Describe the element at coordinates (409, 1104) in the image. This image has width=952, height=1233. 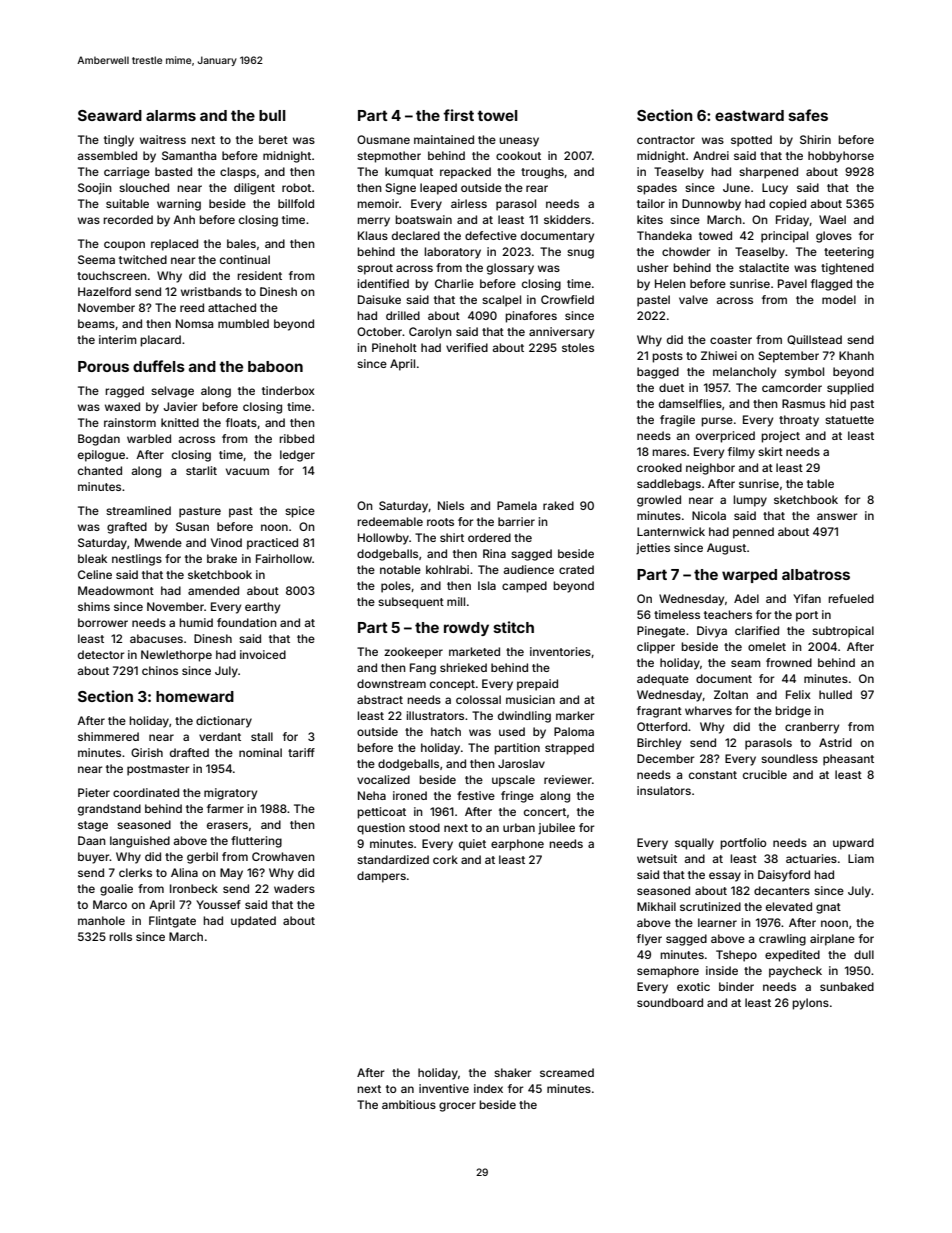
I see `ambitious` at that location.
